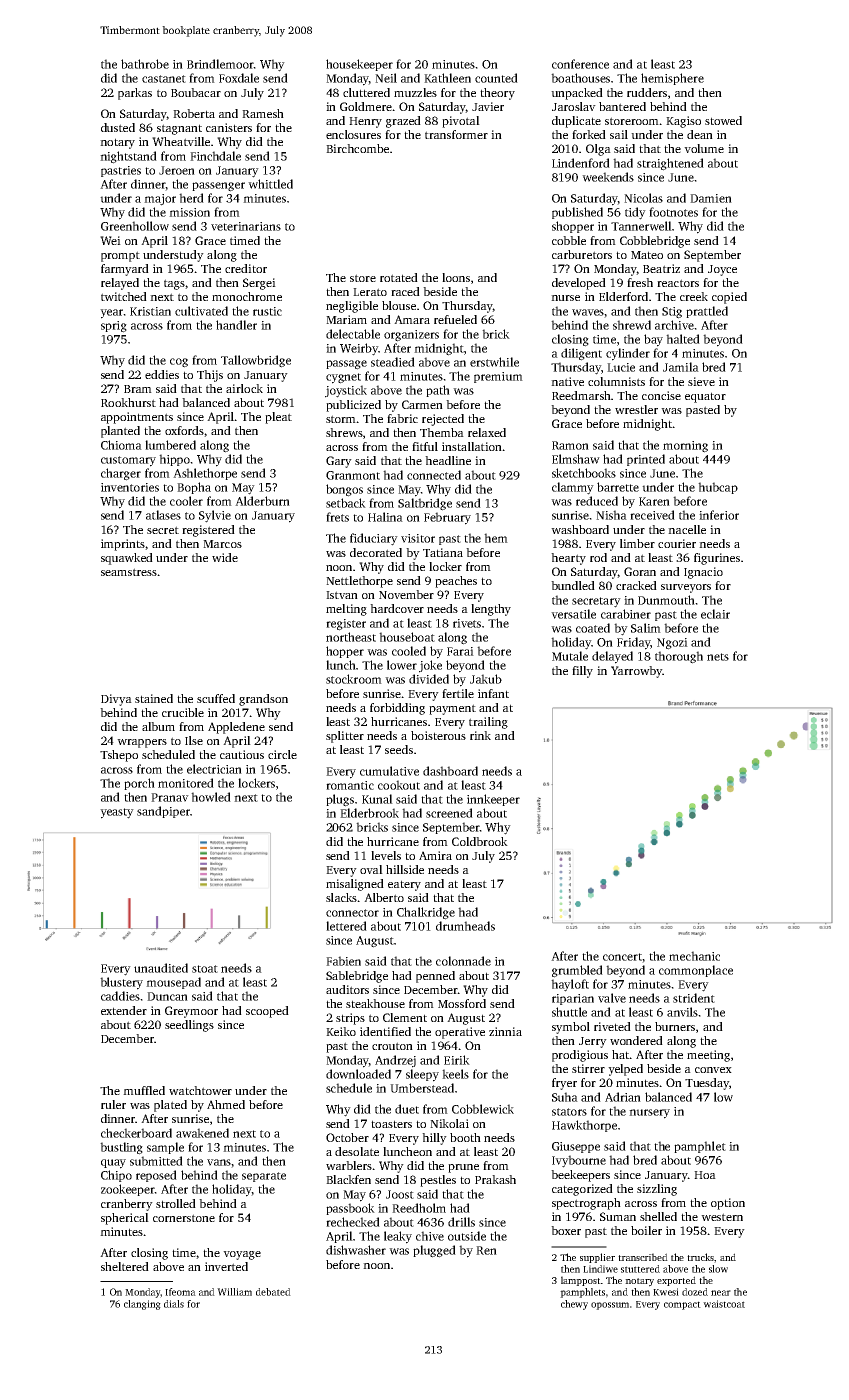  What do you see at coordinates (582, 672) in the screenshot?
I see `filly` at bounding box center [582, 672].
